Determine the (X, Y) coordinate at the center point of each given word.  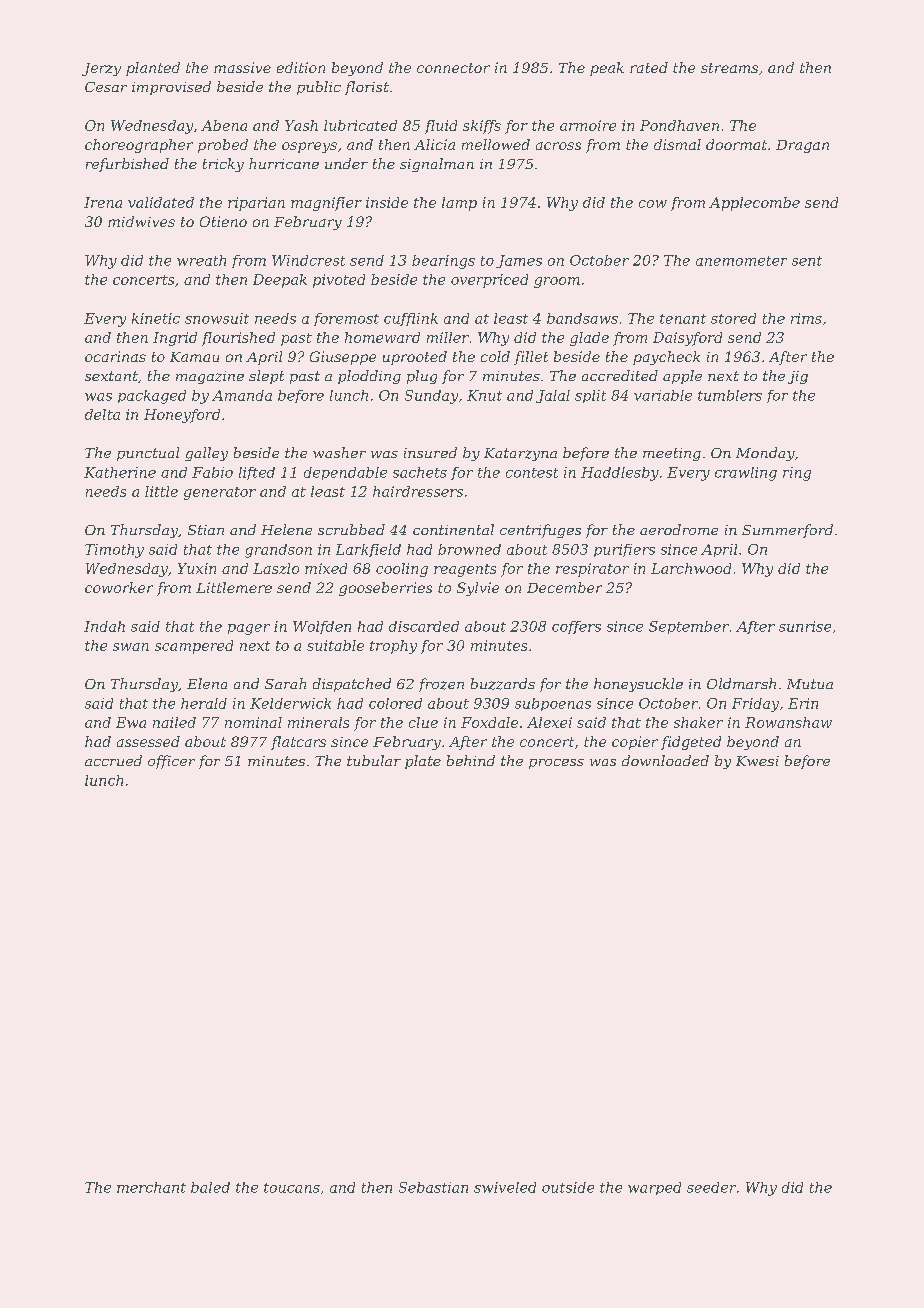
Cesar (106, 87)
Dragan (802, 146)
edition (301, 67)
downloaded (665, 760)
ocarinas (115, 356)
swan (131, 647)
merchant (151, 1187)
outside (568, 1187)
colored (395, 703)
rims (806, 318)
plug (422, 377)
